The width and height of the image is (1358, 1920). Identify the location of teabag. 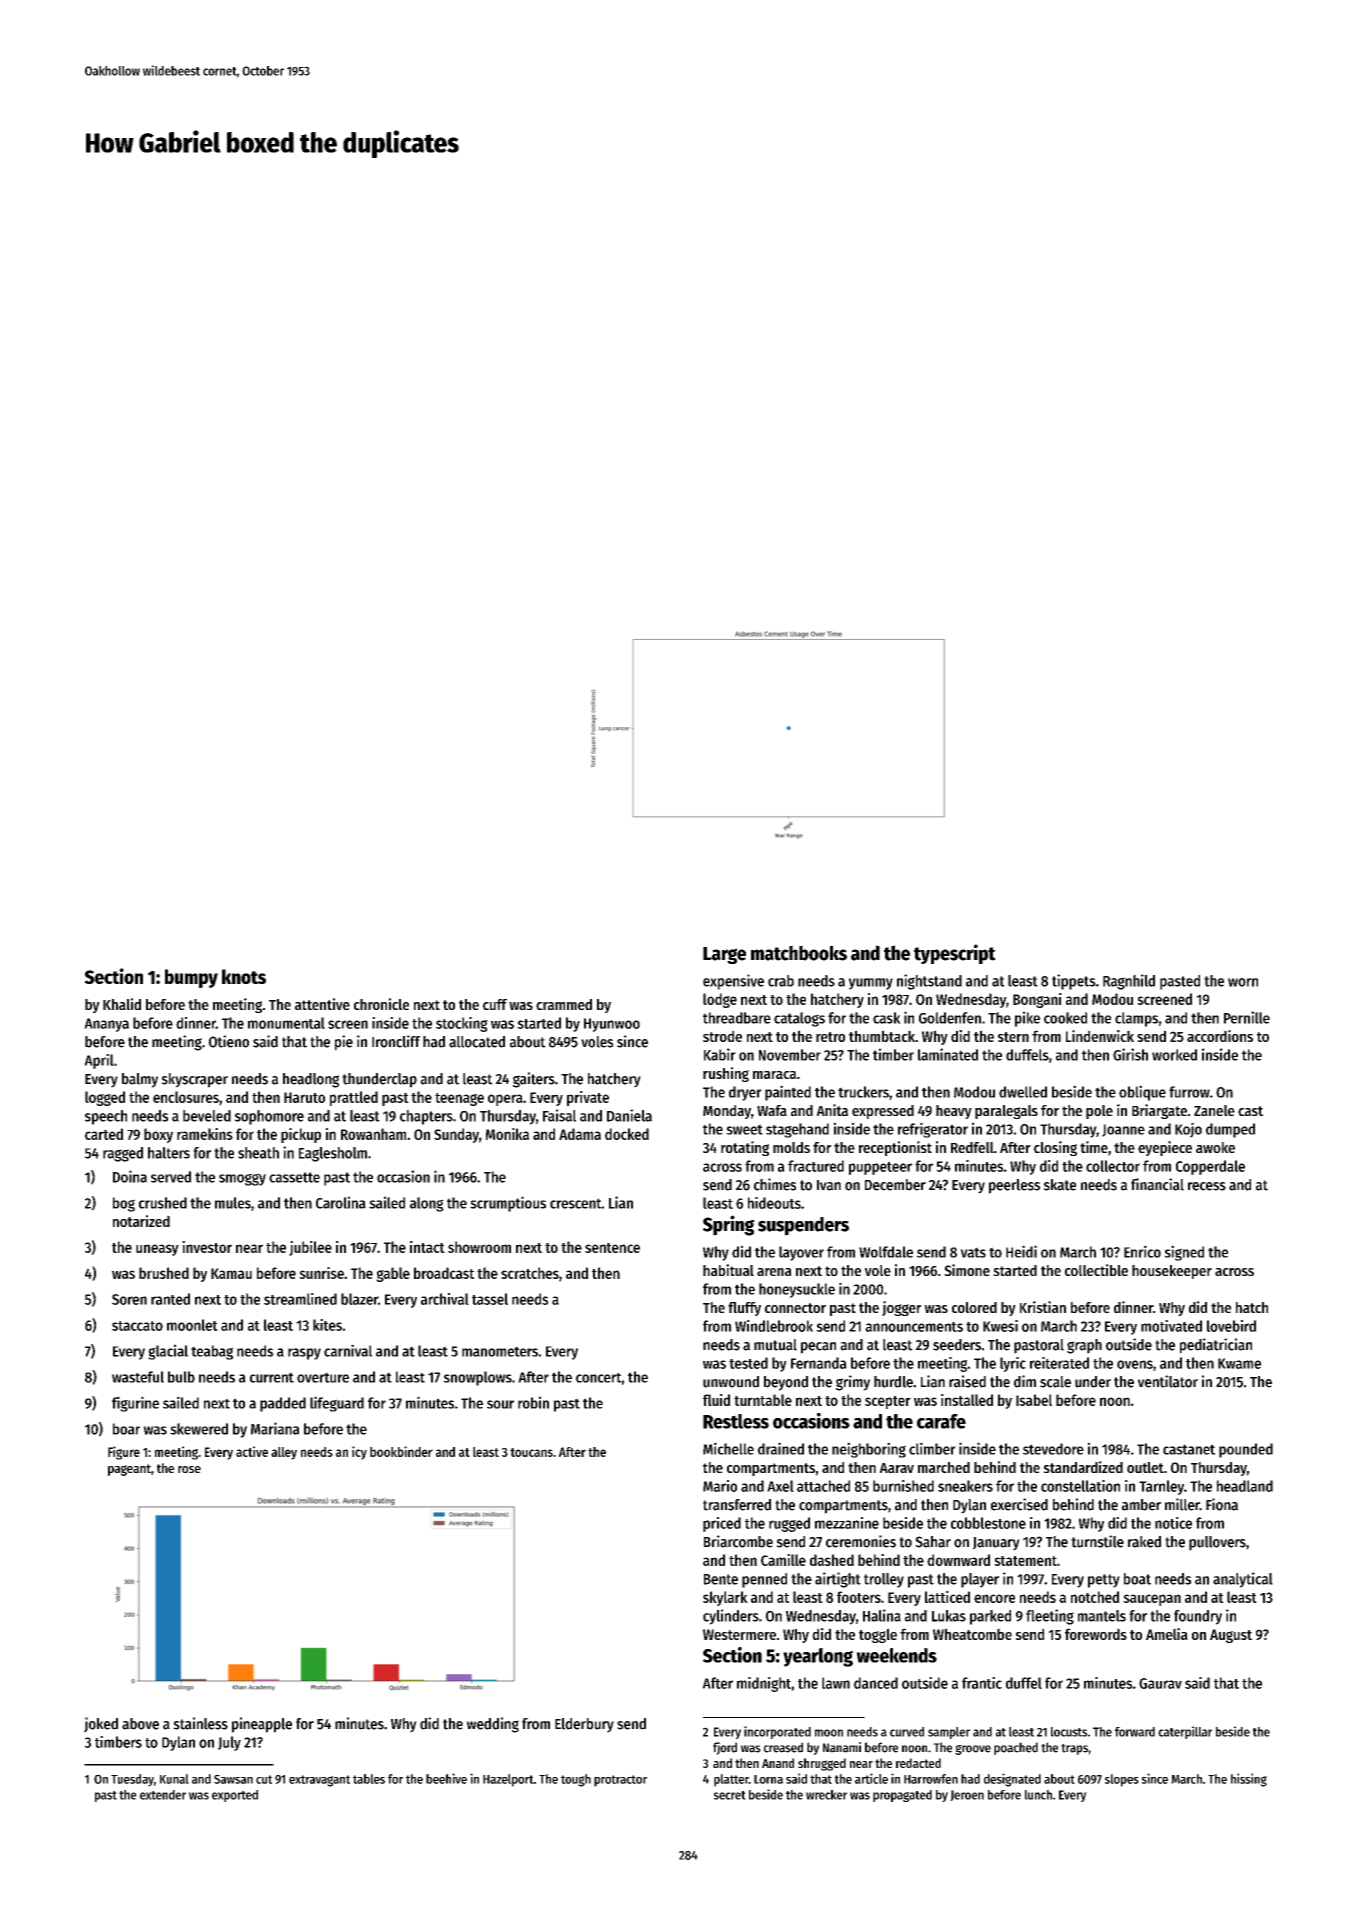
(212, 1352).
